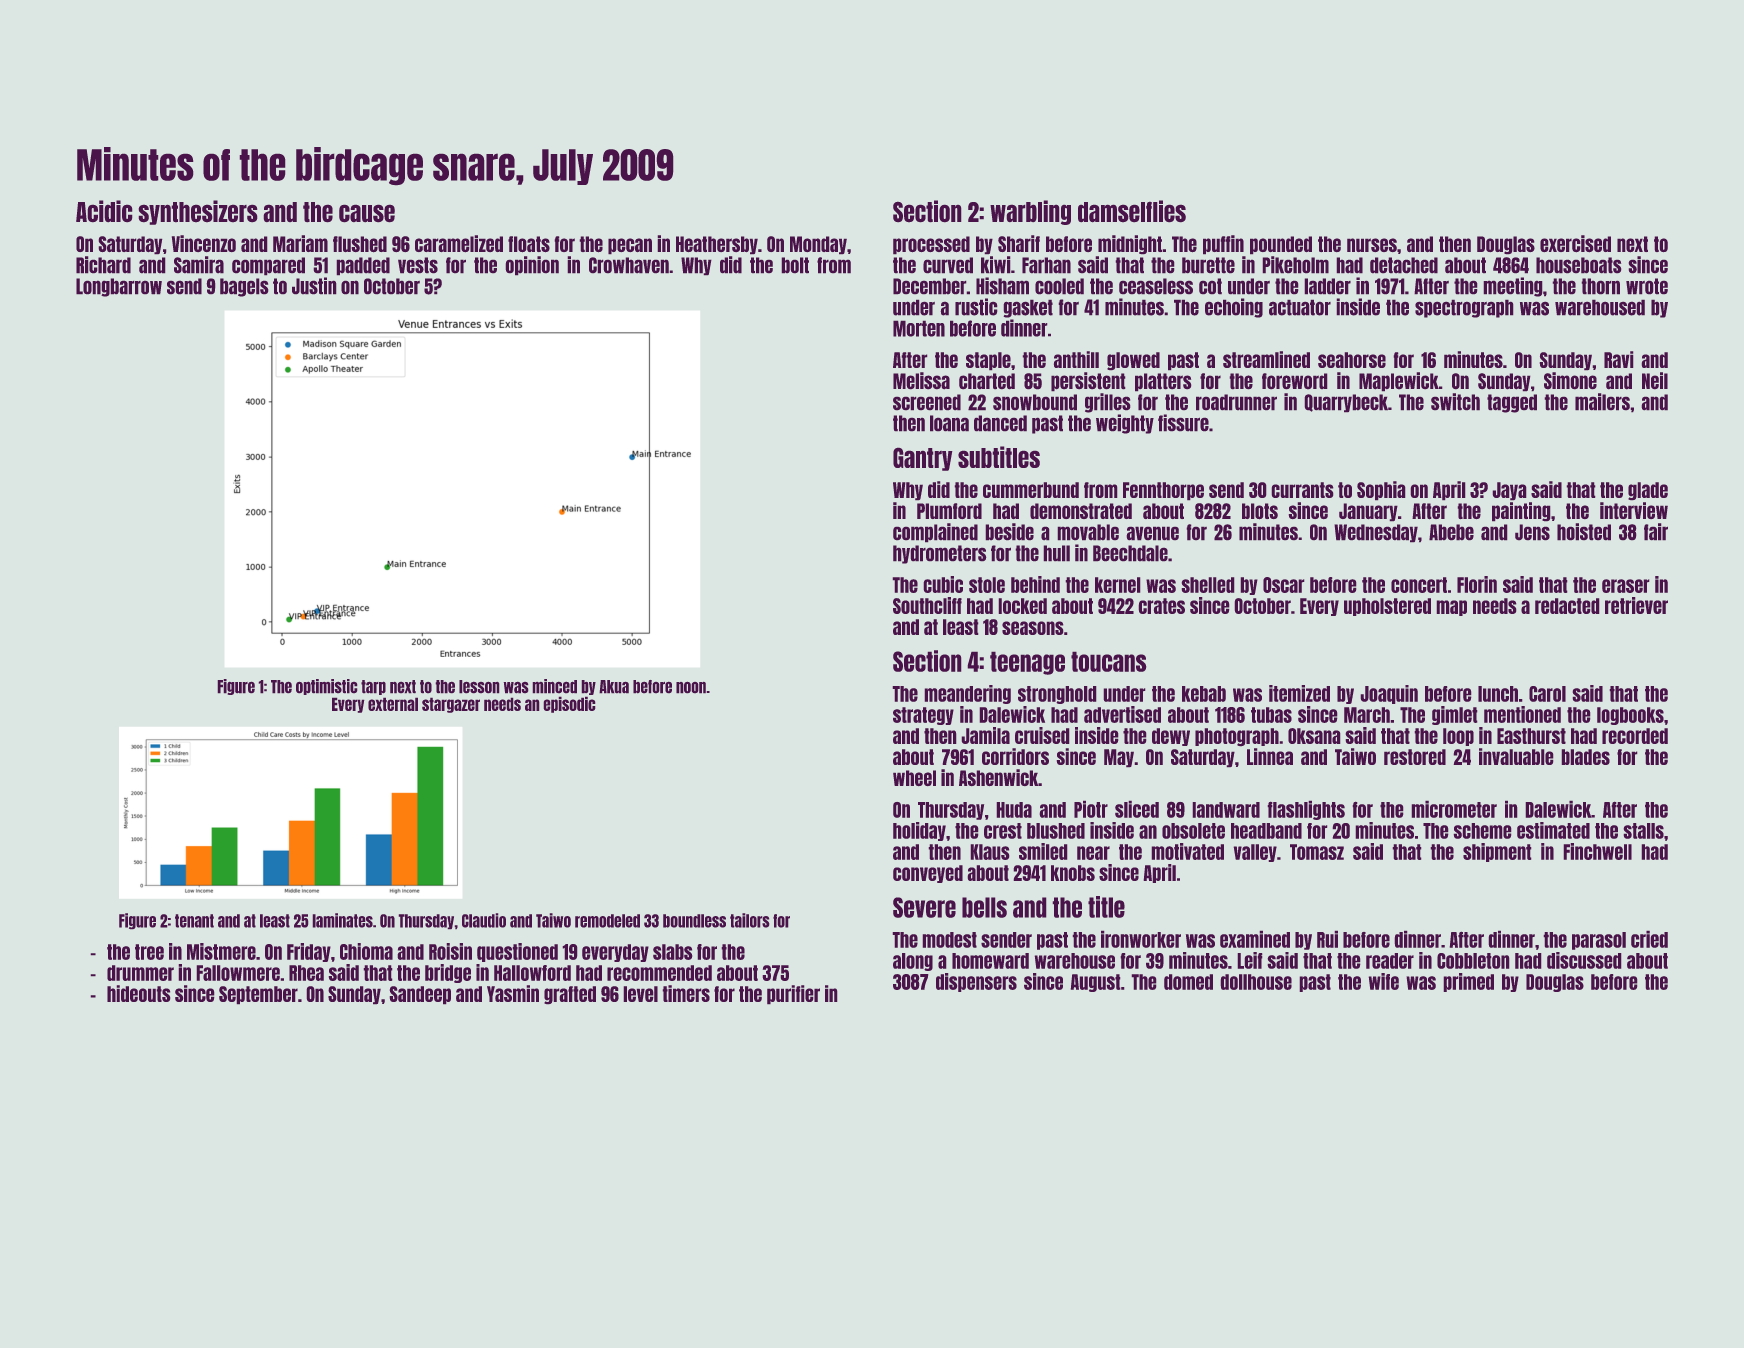  What do you see at coordinates (366, 951) in the image?
I see `Chioma` at bounding box center [366, 951].
